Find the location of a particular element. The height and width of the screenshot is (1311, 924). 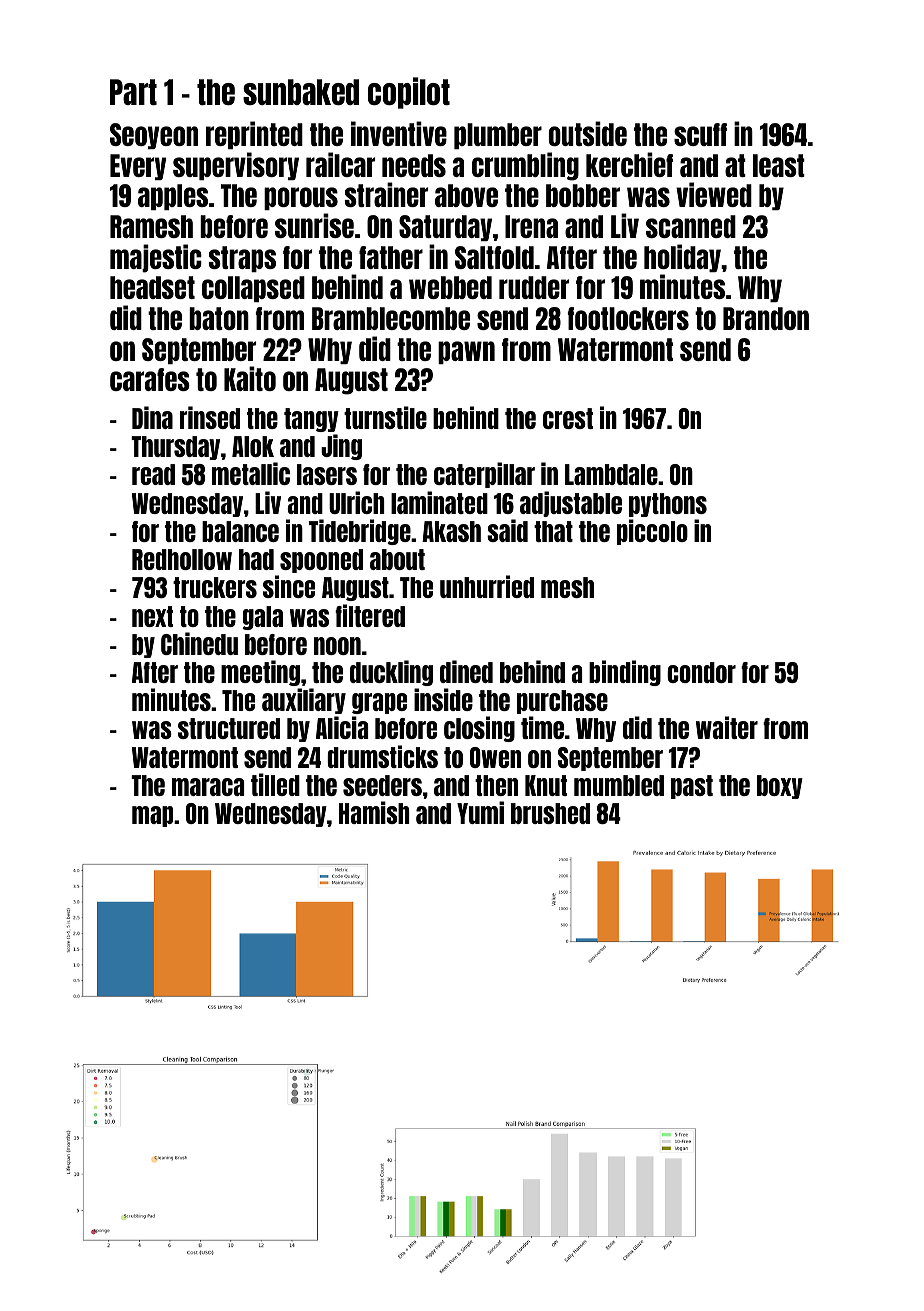

Yumi is located at coordinates (480, 812).
